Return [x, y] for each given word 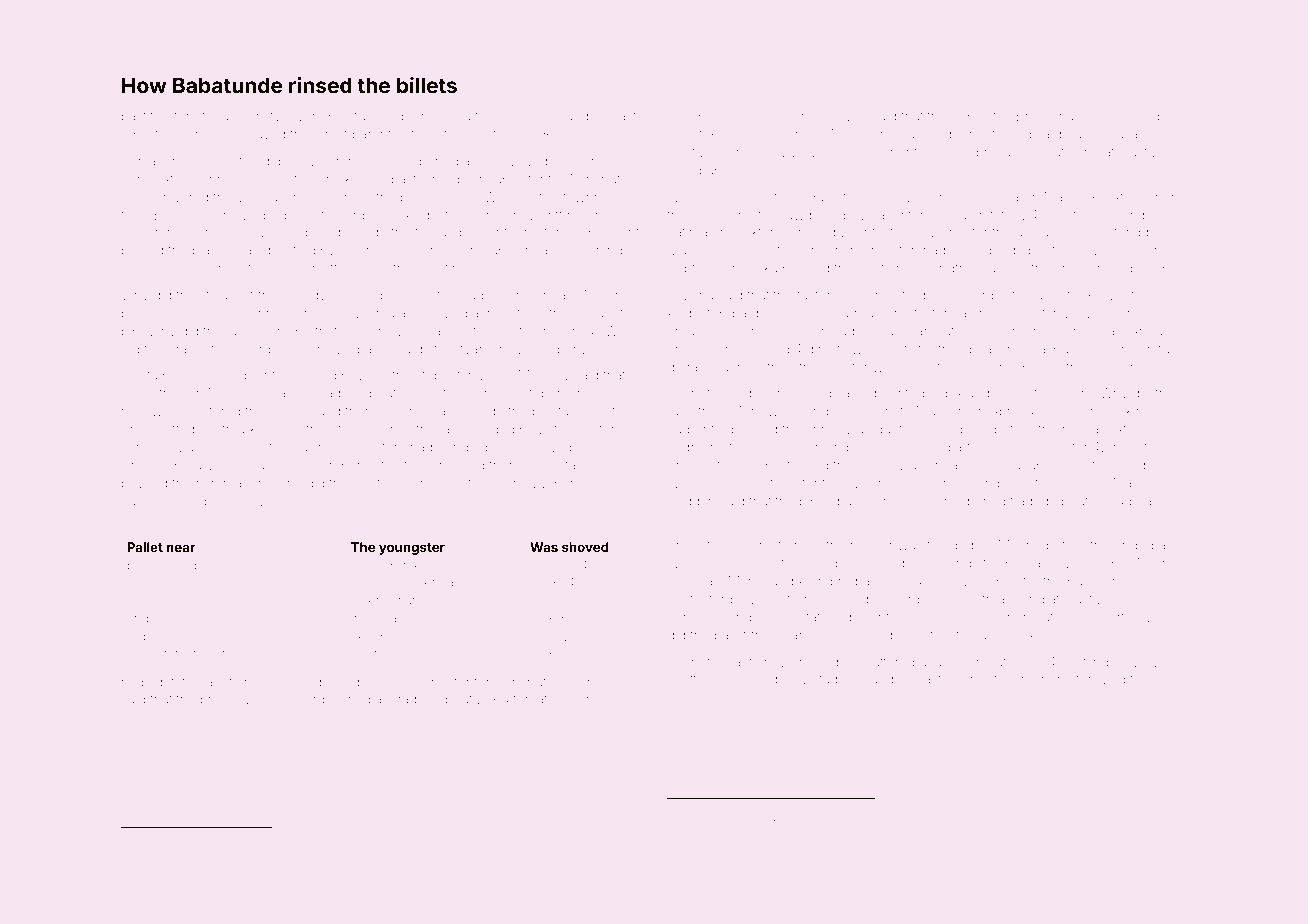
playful [348, 117]
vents [1124, 295]
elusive [918, 134]
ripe [750, 811]
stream [996, 599]
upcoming [211, 528]
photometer [782, 484]
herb [1055, 679]
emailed [185, 313]
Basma [360, 838]
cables [760, 134]
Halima [1020, 563]
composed [288, 683]
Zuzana [690, 295]
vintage [823, 680]
